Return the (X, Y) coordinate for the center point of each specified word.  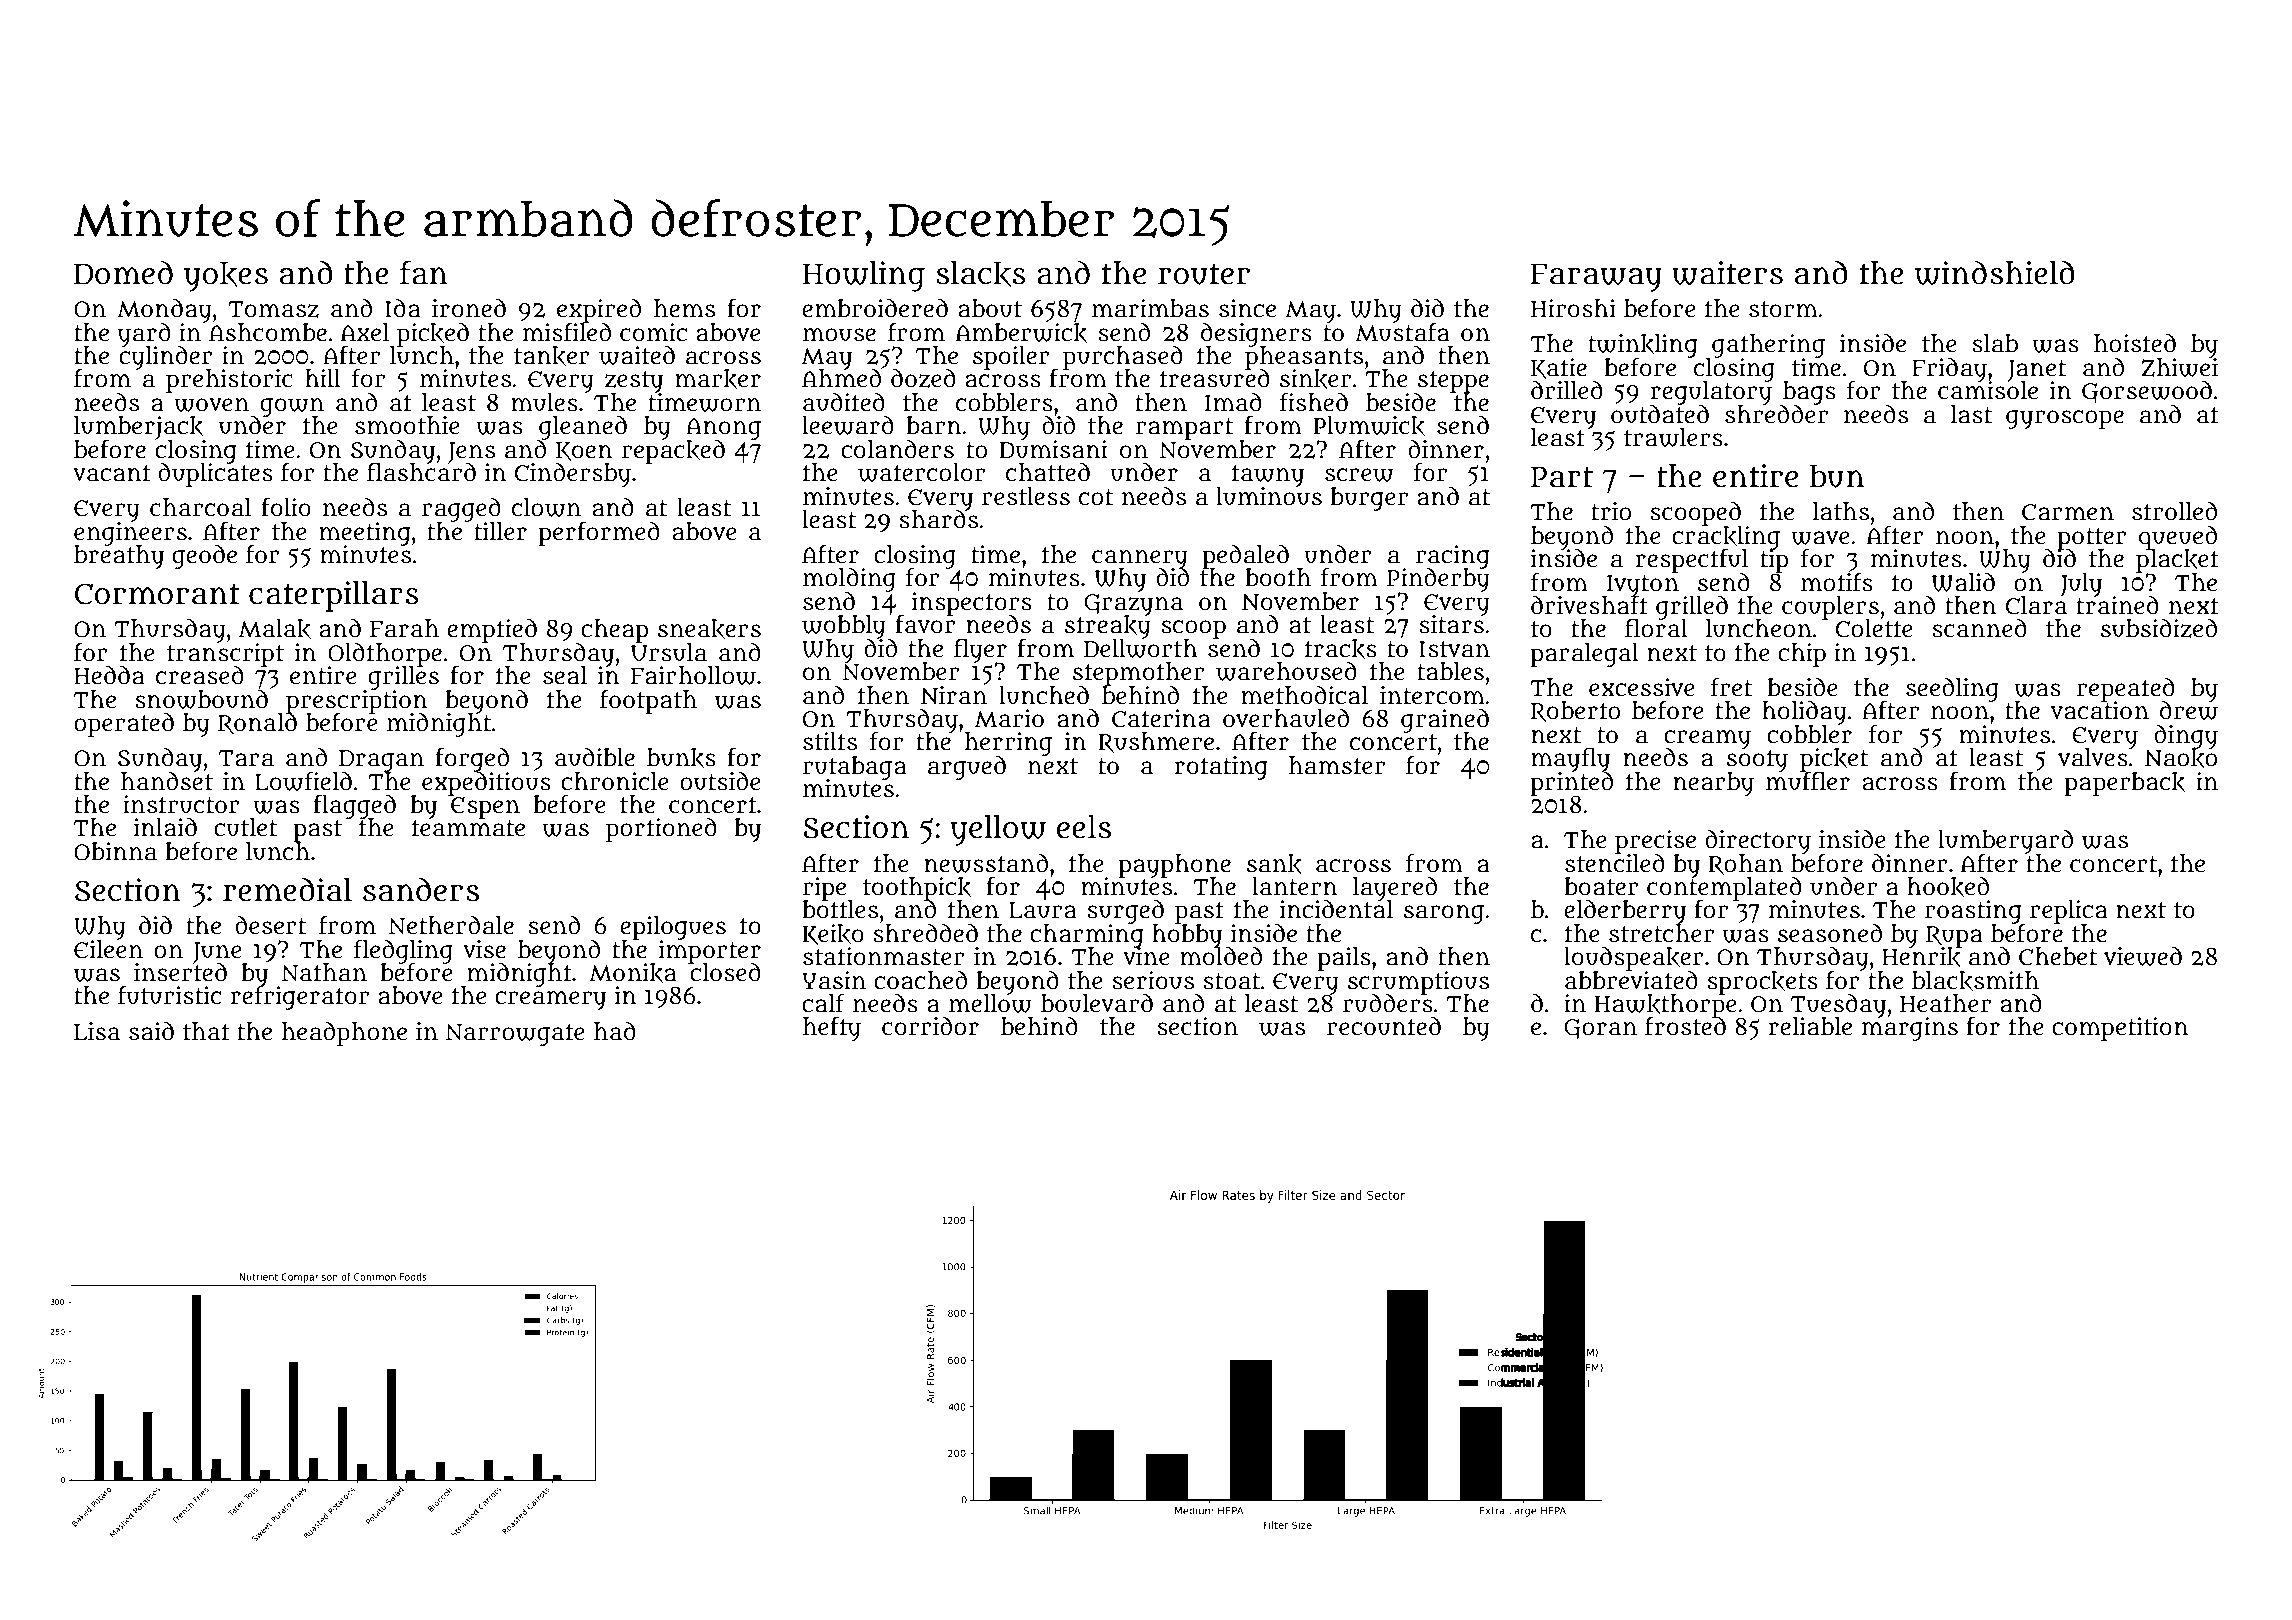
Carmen (2068, 512)
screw (1359, 475)
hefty (832, 1028)
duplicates (215, 475)
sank (1274, 864)
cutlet (245, 827)
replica (2069, 912)
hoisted (2135, 343)
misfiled (567, 332)
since (1247, 308)
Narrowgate (515, 1035)
